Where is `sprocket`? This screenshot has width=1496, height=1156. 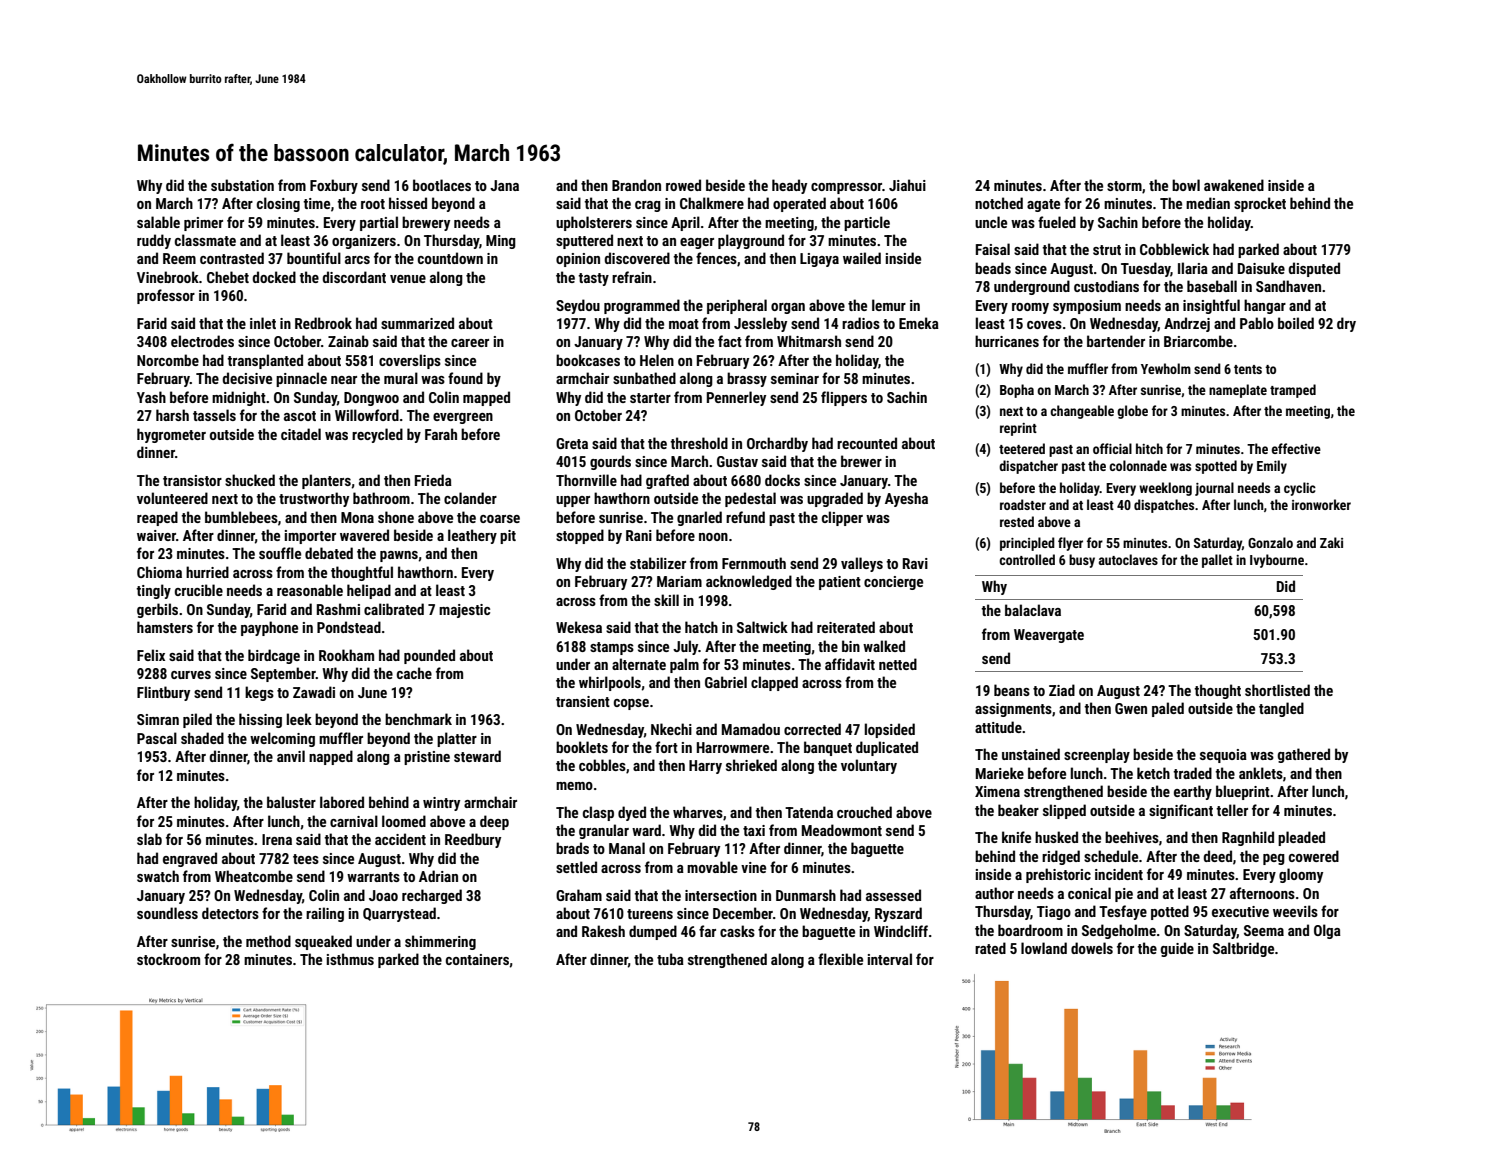
sprocket is located at coordinates (1260, 204).
